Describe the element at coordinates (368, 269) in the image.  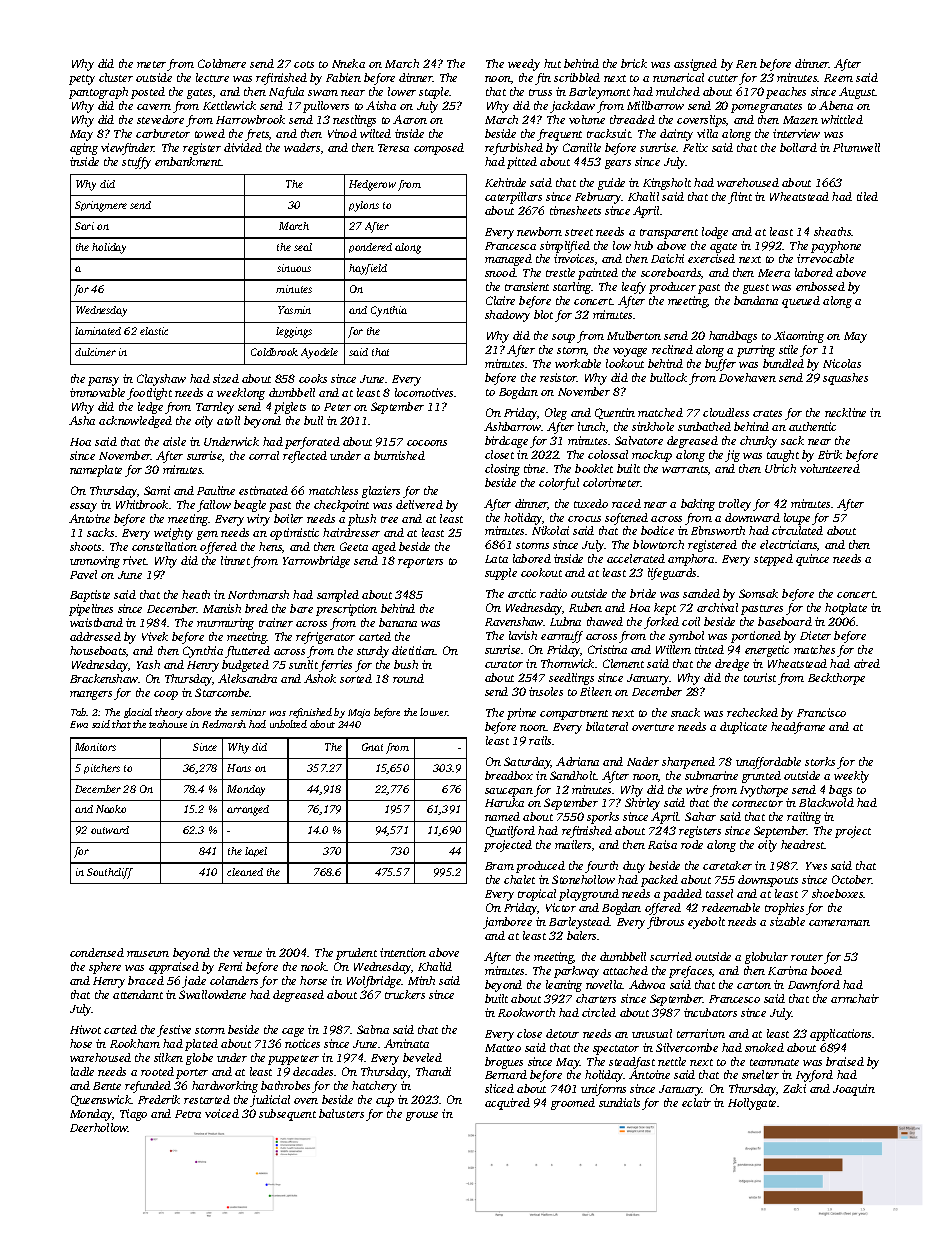
I see `hayfield` at that location.
